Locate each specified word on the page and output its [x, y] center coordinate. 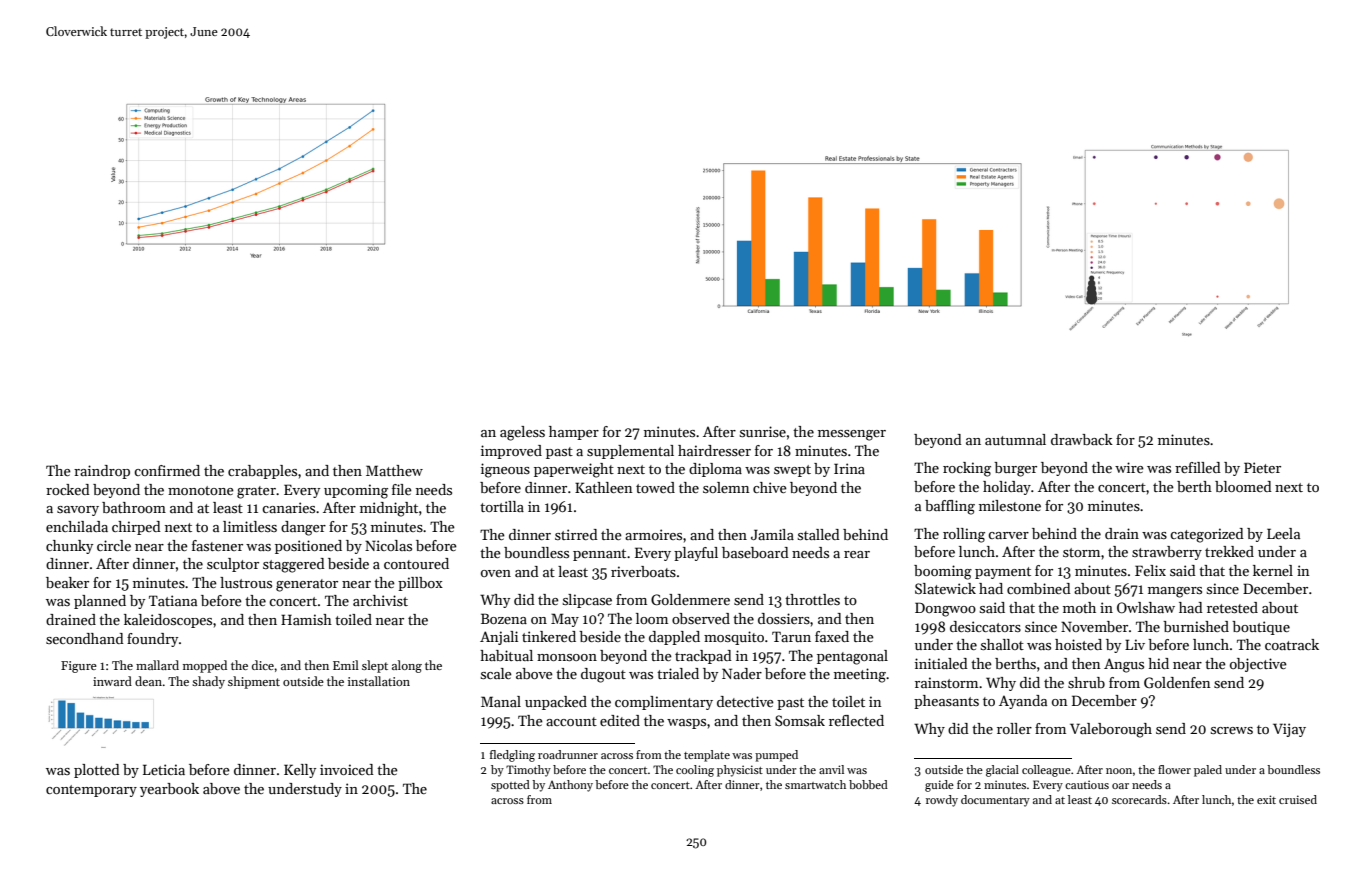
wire [1129, 467]
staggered [294, 565]
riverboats [643, 571]
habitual [506, 655]
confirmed [167, 470]
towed [655, 487]
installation [379, 681]
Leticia [164, 769]
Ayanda [1023, 702]
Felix [1150, 570]
